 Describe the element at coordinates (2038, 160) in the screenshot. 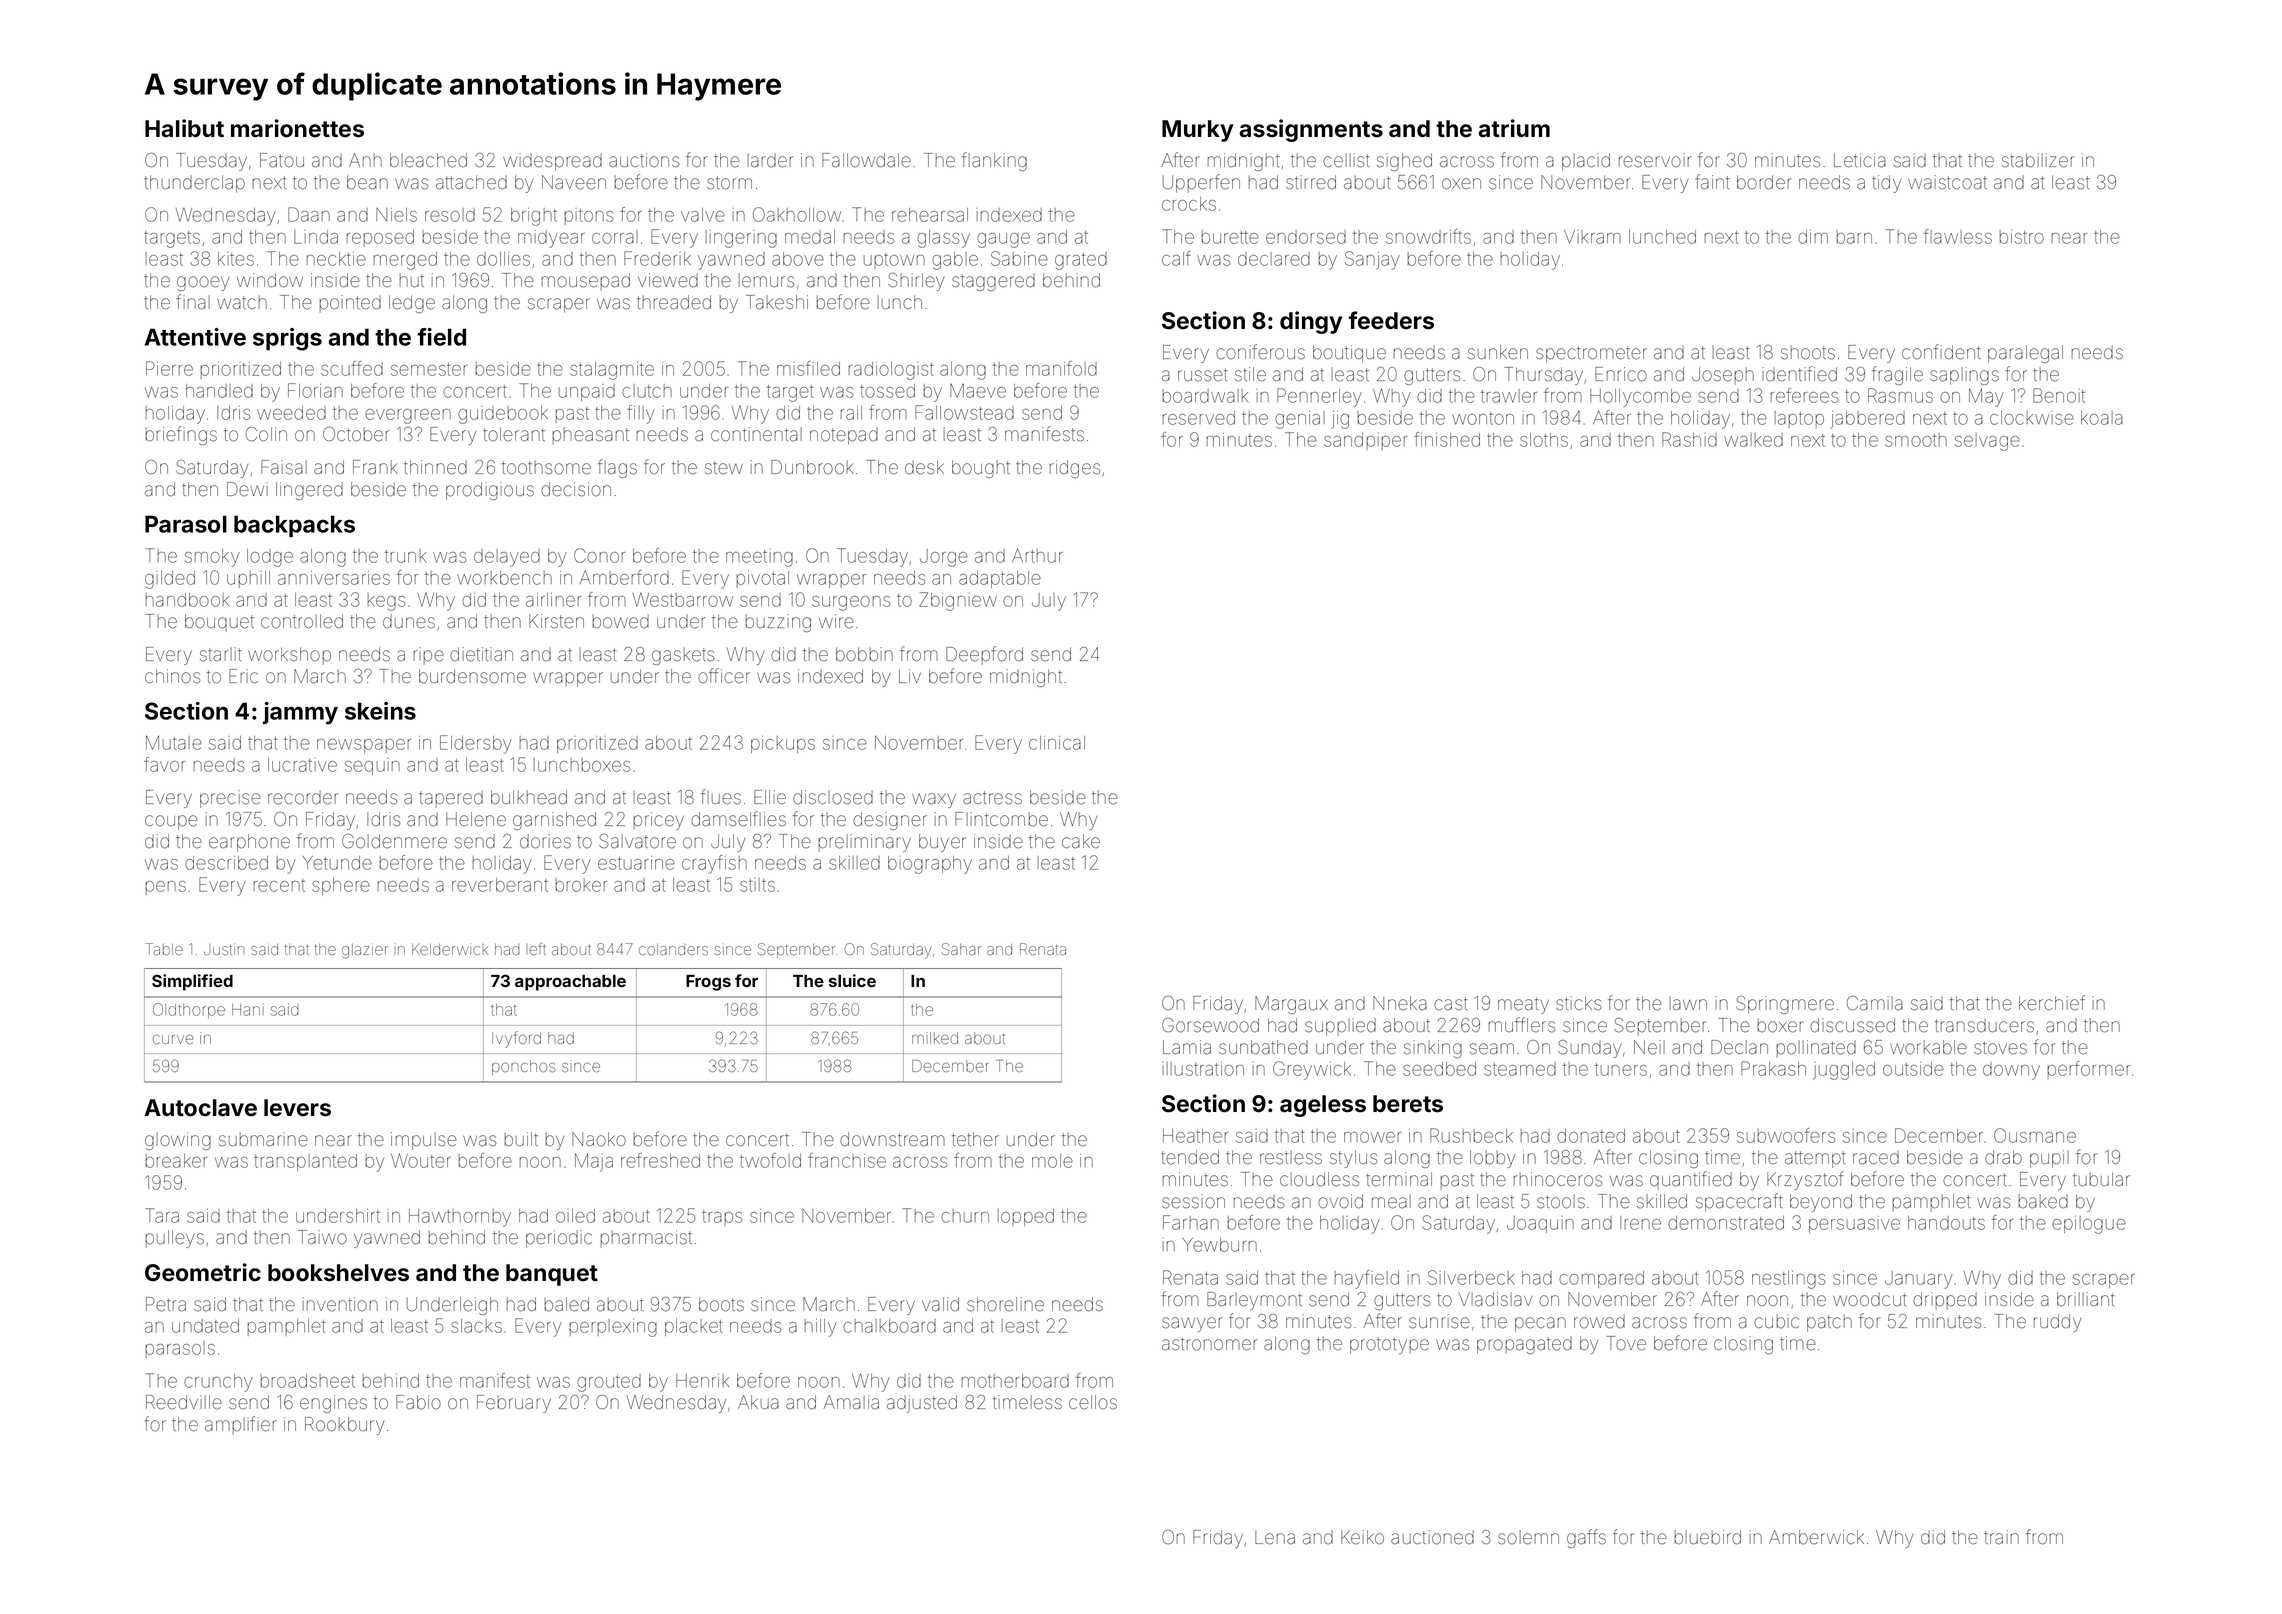

I see `stabilizer` at that location.
